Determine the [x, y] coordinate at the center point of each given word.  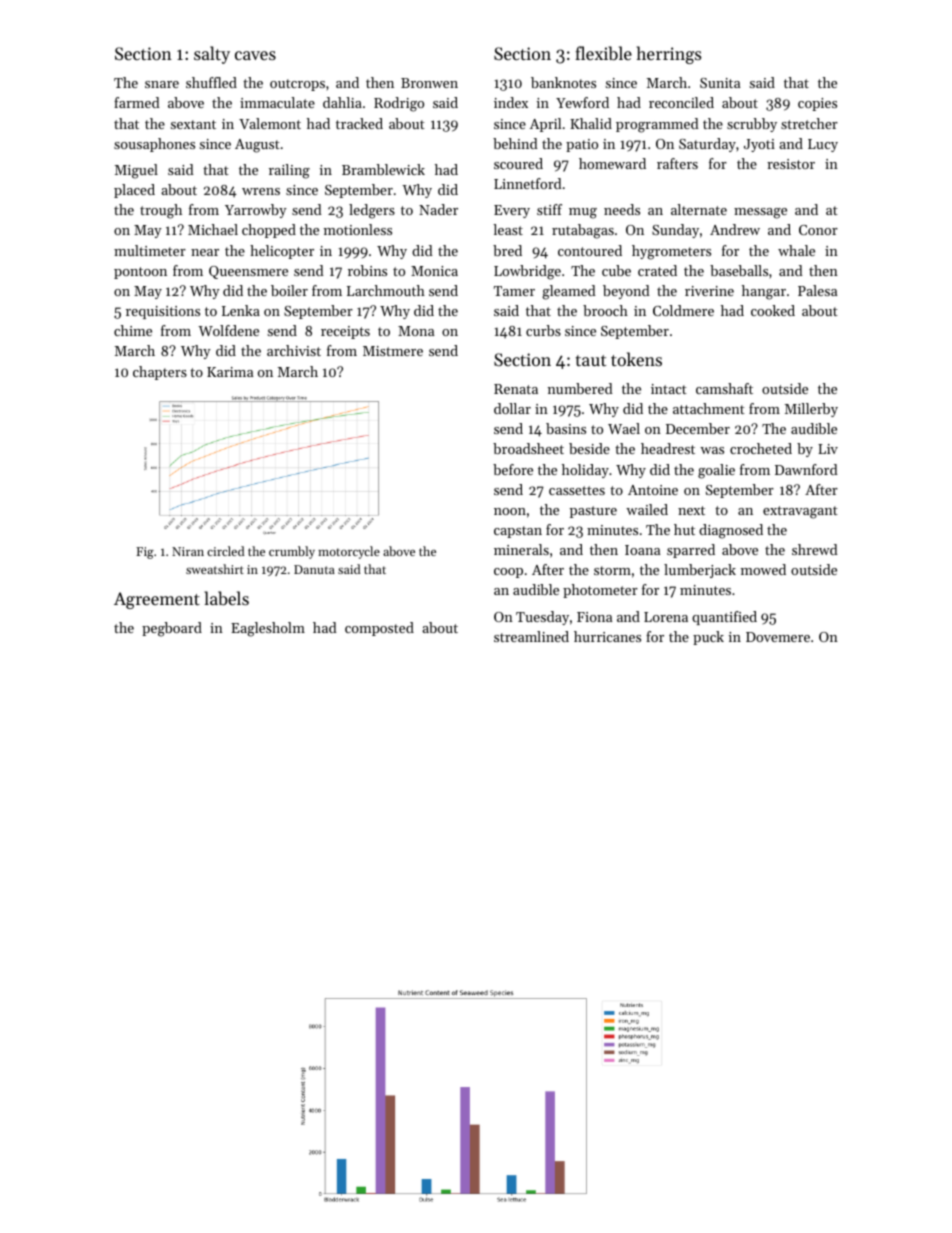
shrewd [815, 549]
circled [226, 551]
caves [255, 55]
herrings [669, 55]
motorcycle [349, 552]
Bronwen [429, 83]
